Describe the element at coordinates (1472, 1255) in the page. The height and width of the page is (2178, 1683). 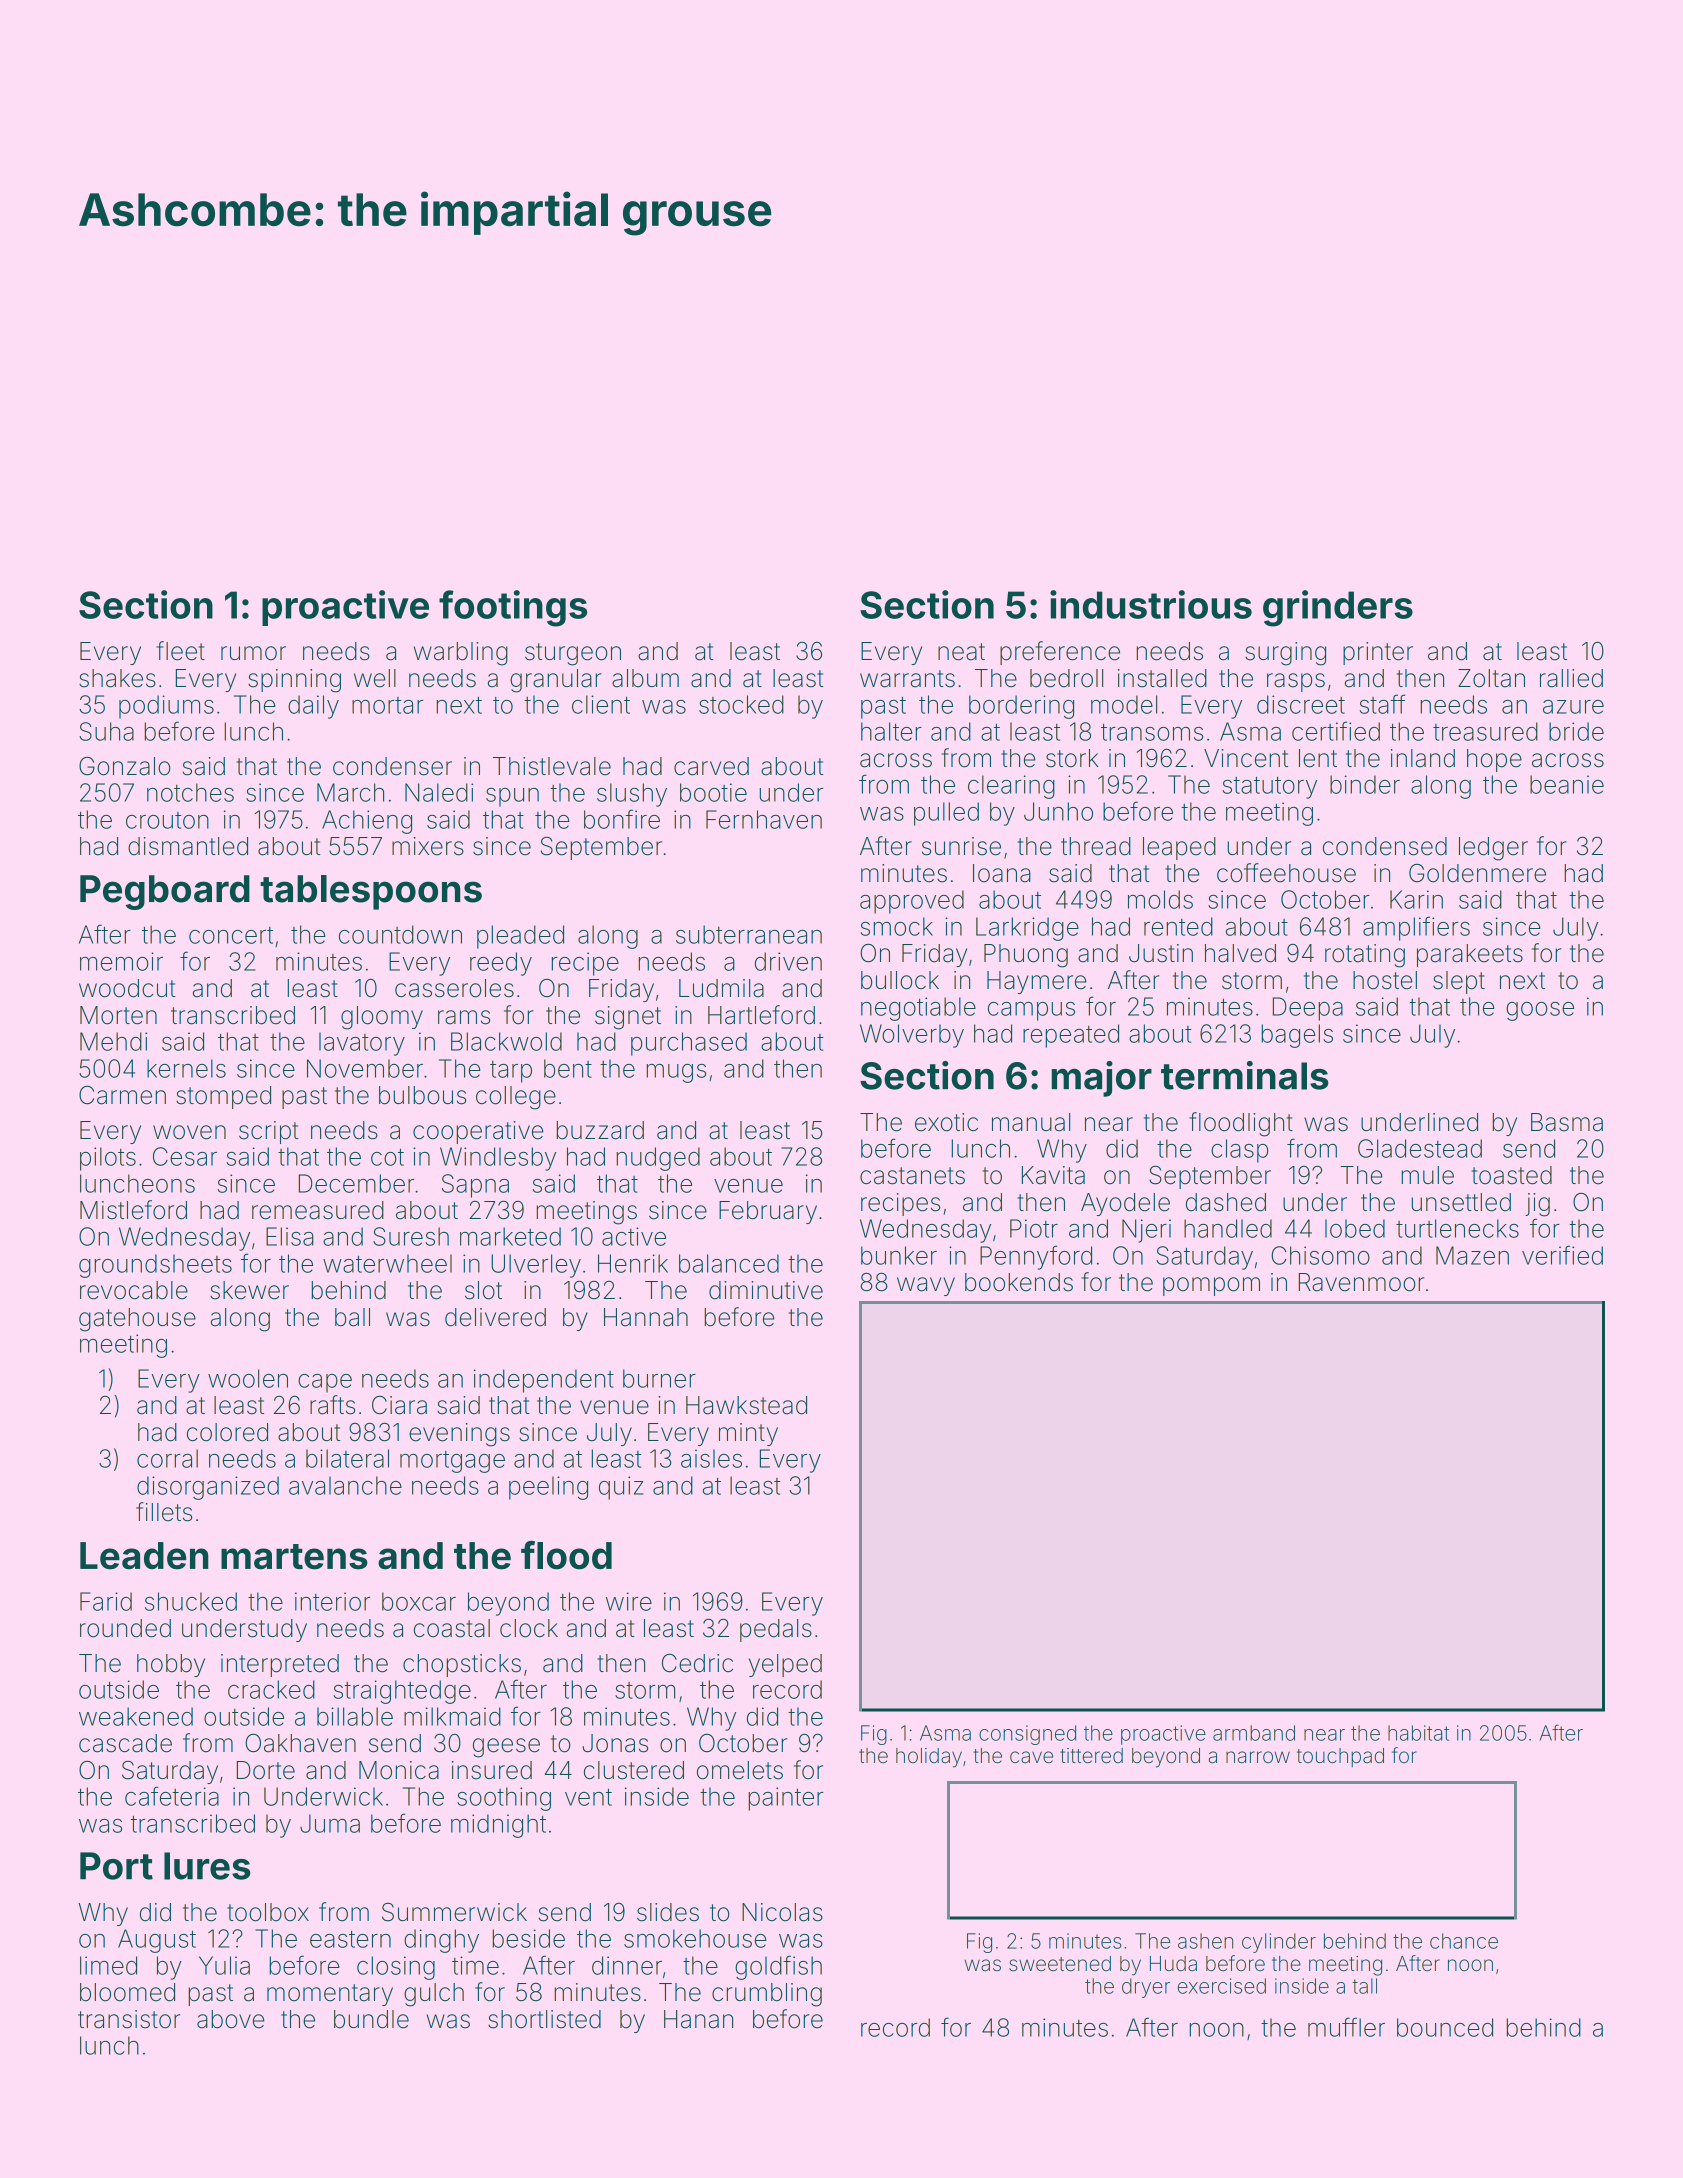
I see `Mazen` at that location.
